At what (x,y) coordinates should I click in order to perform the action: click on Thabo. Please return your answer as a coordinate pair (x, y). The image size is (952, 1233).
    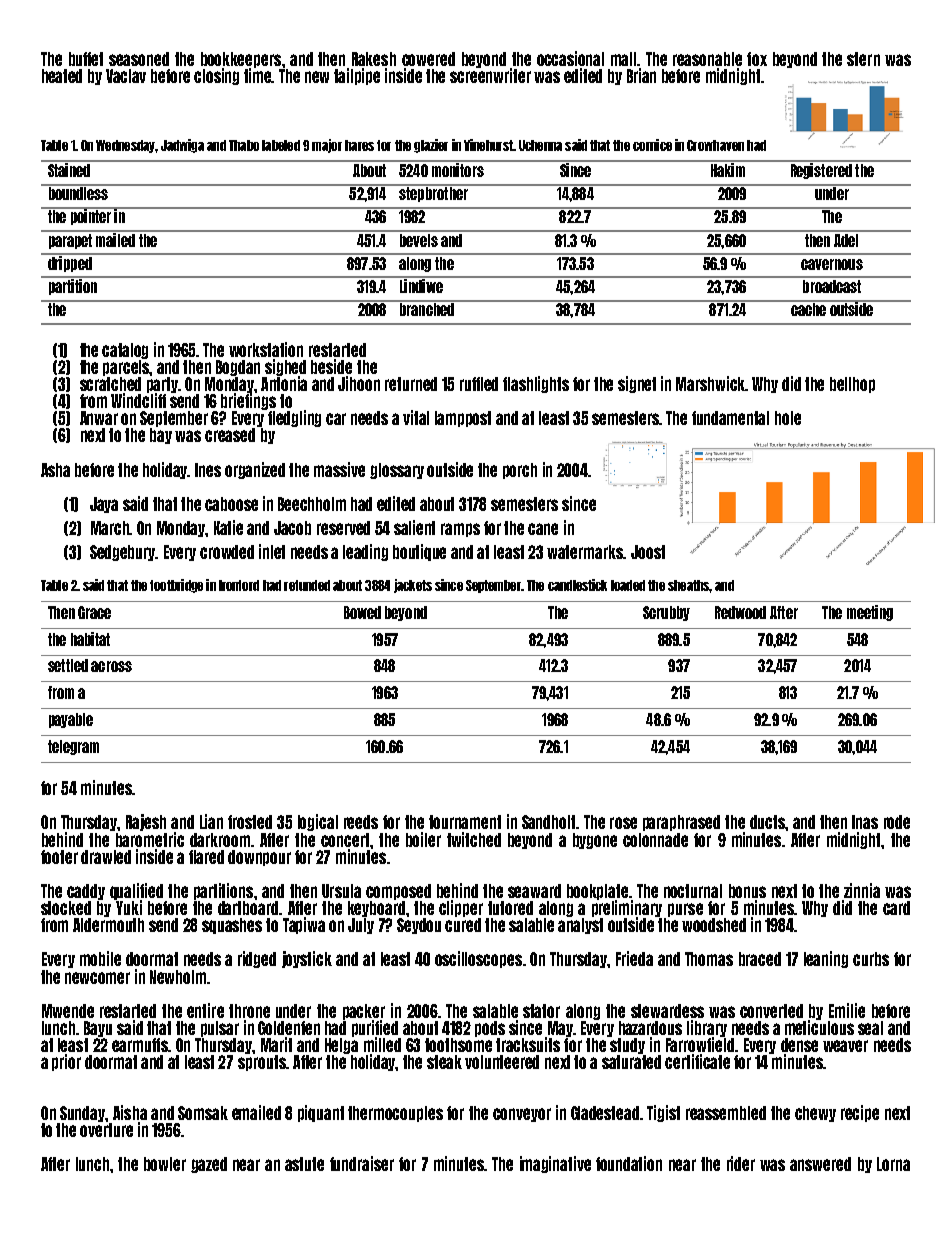
    Looking at the image, I should click on (244, 145).
